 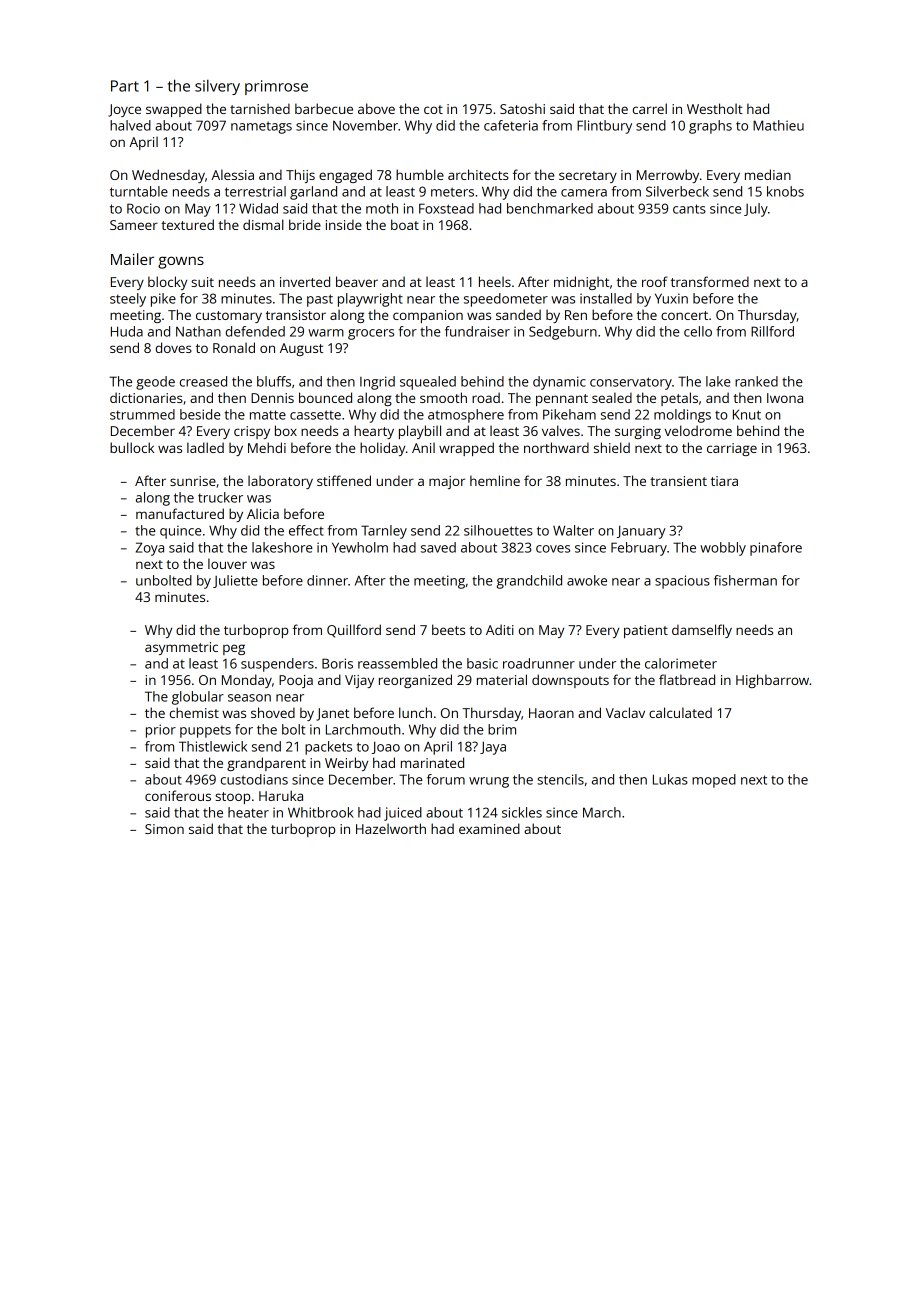 What do you see at coordinates (710, 281) in the screenshot?
I see `transformed` at bounding box center [710, 281].
